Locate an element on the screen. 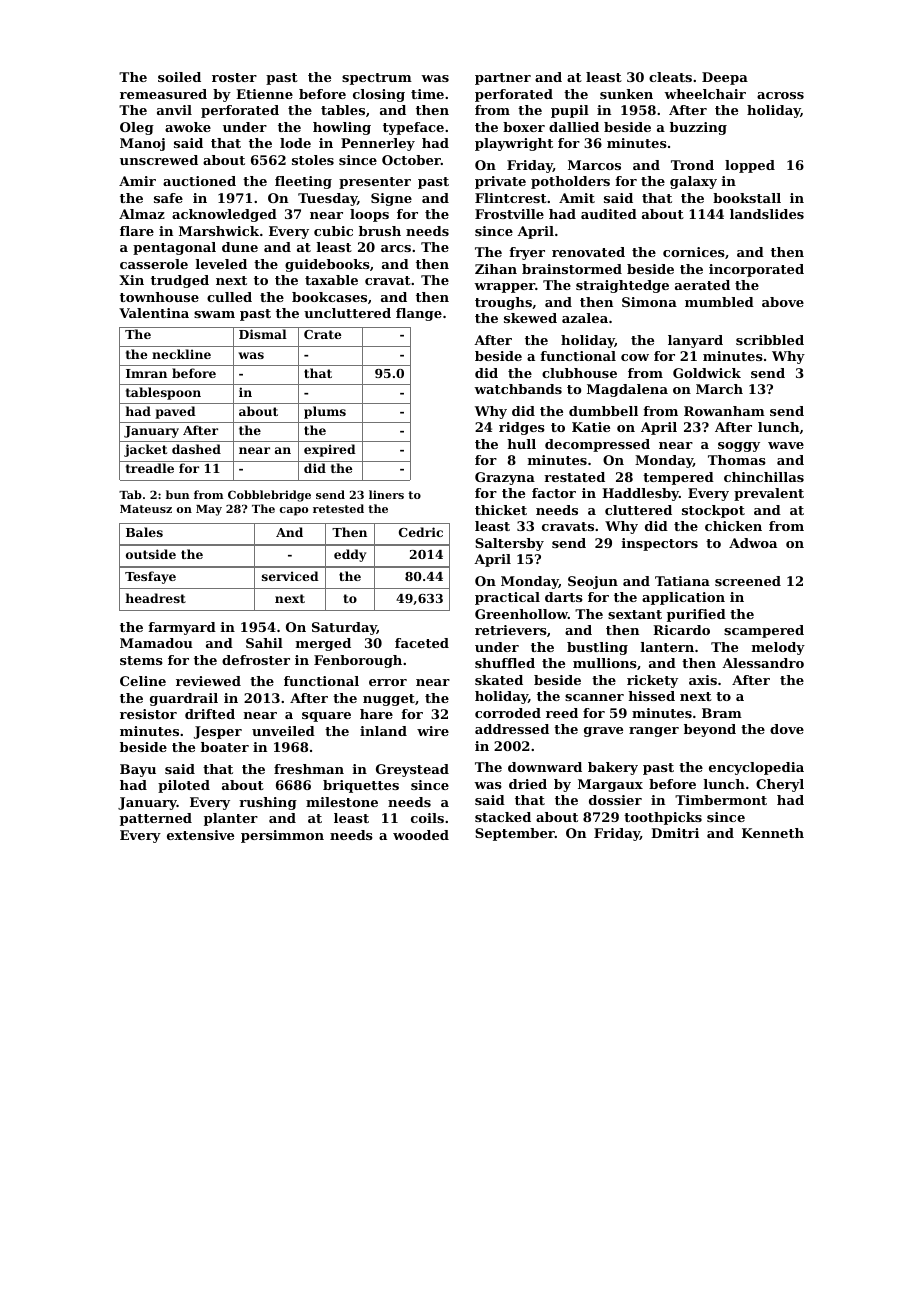 The height and width of the screenshot is (1308, 924). wooded is located at coordinates (421, 835).
